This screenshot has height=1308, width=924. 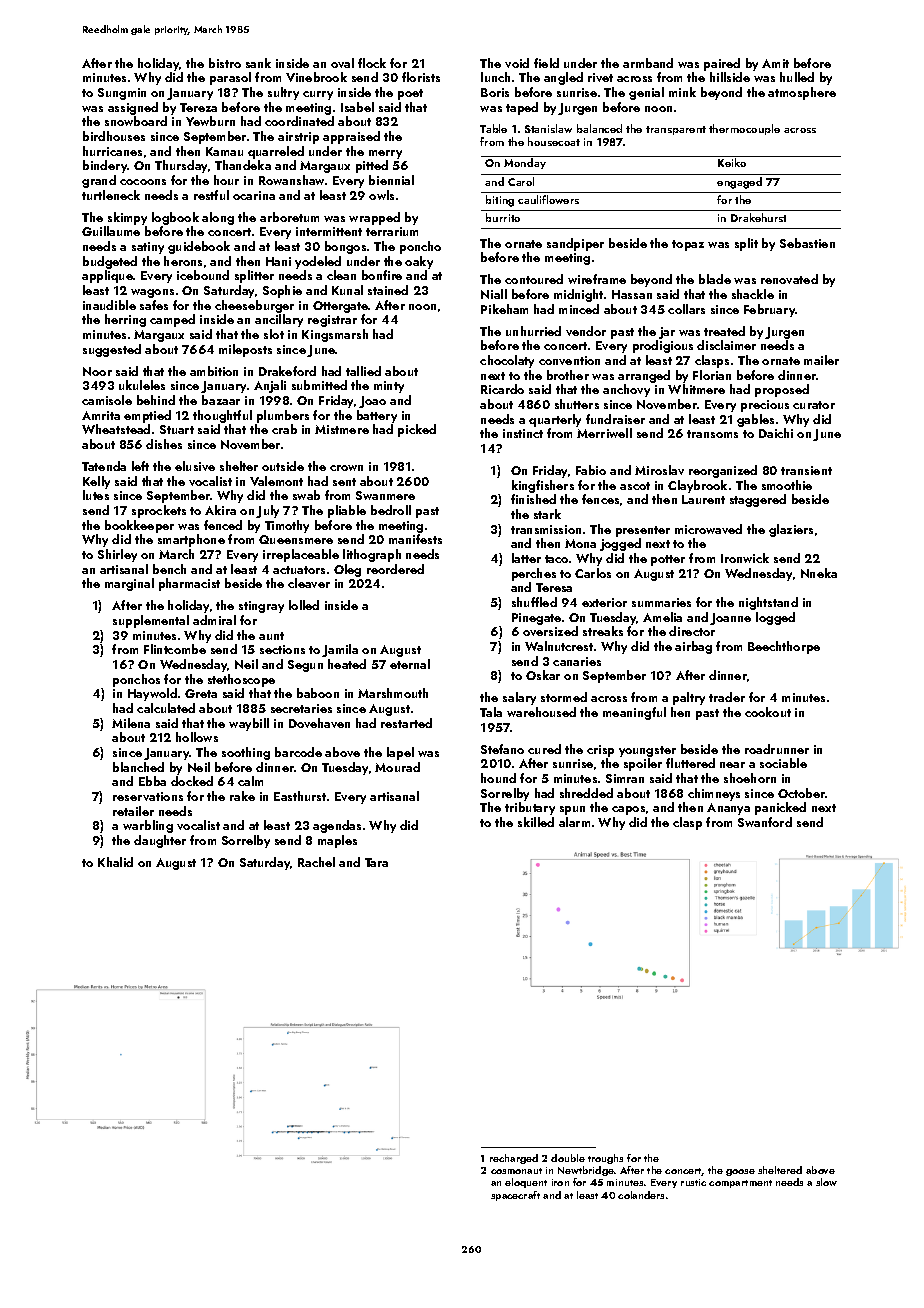 What do you see at coordinates (115, 862) in the screenshot?
I see `Khalid` at bounding box center [115, 862].
